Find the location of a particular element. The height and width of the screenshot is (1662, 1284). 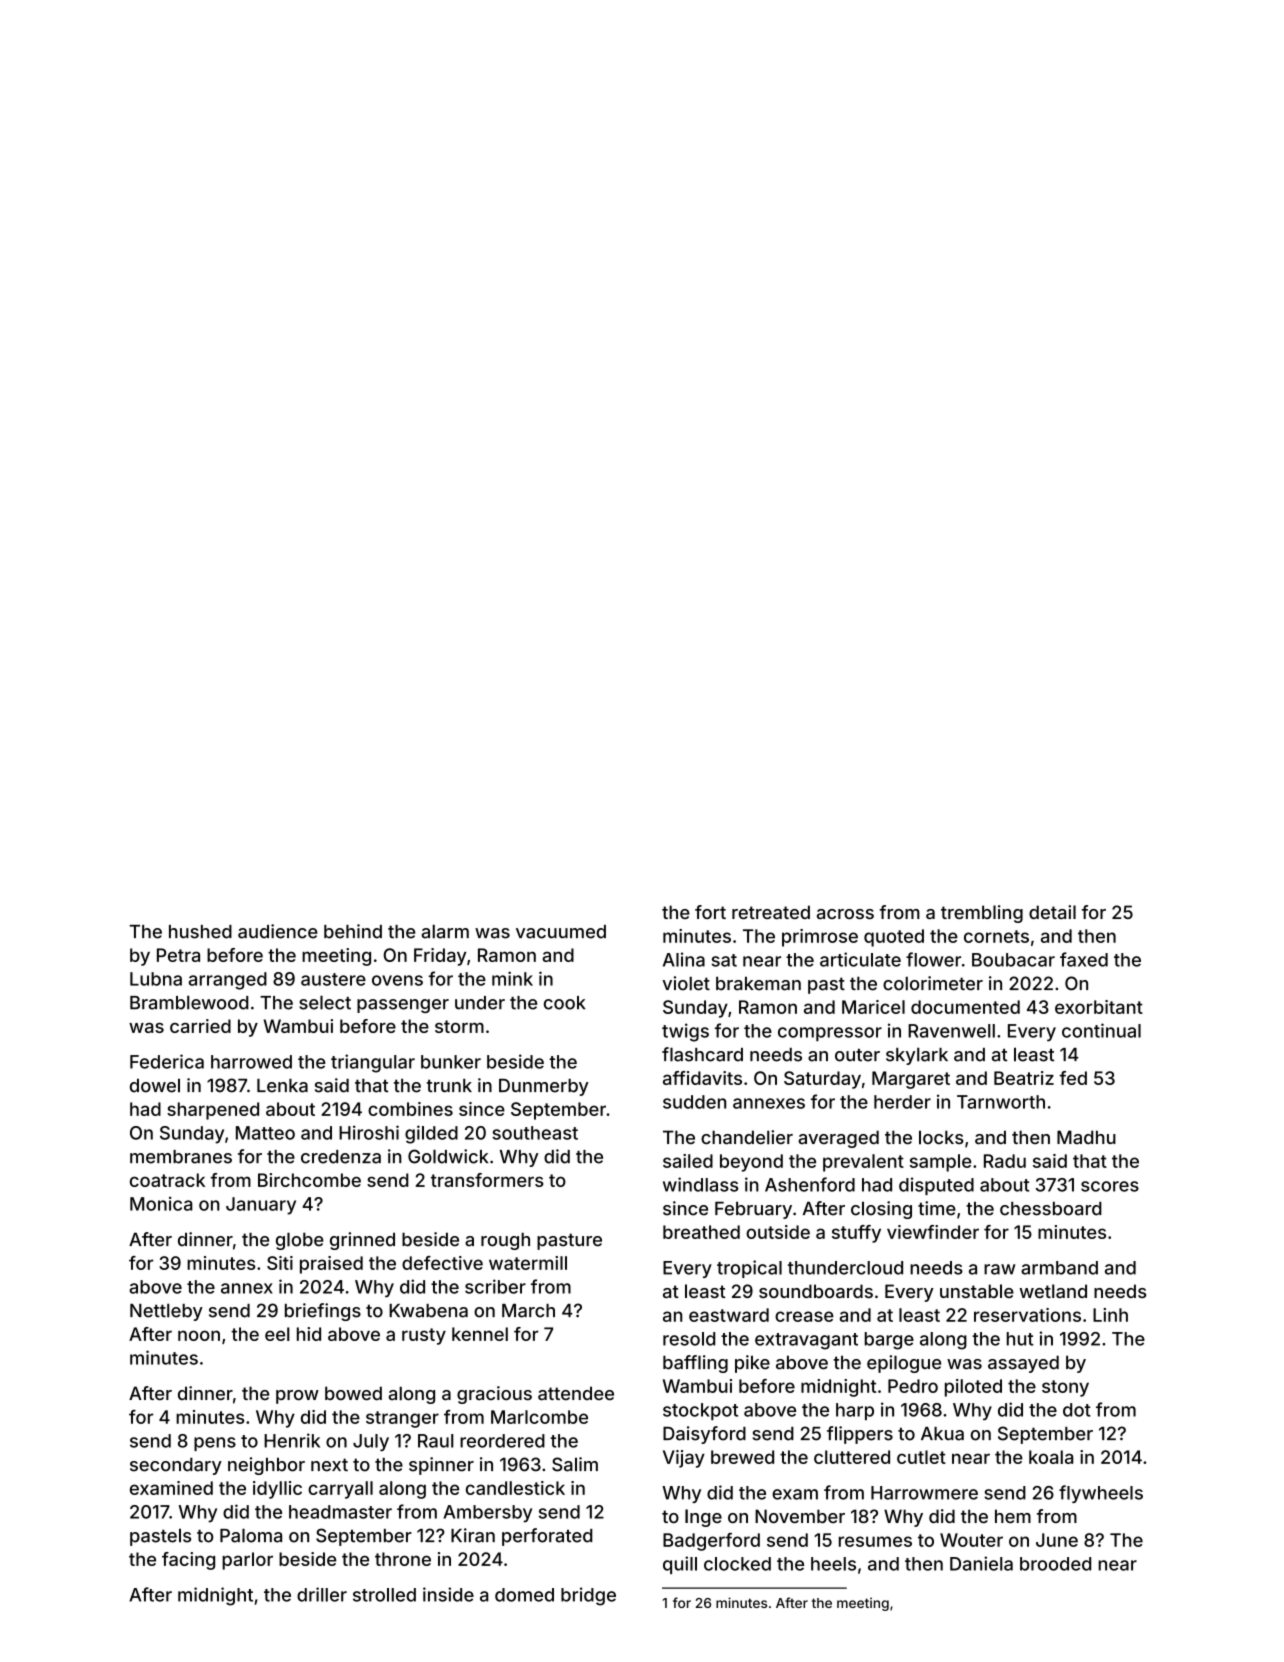

briefings is located at coordinates (323, 1312).
